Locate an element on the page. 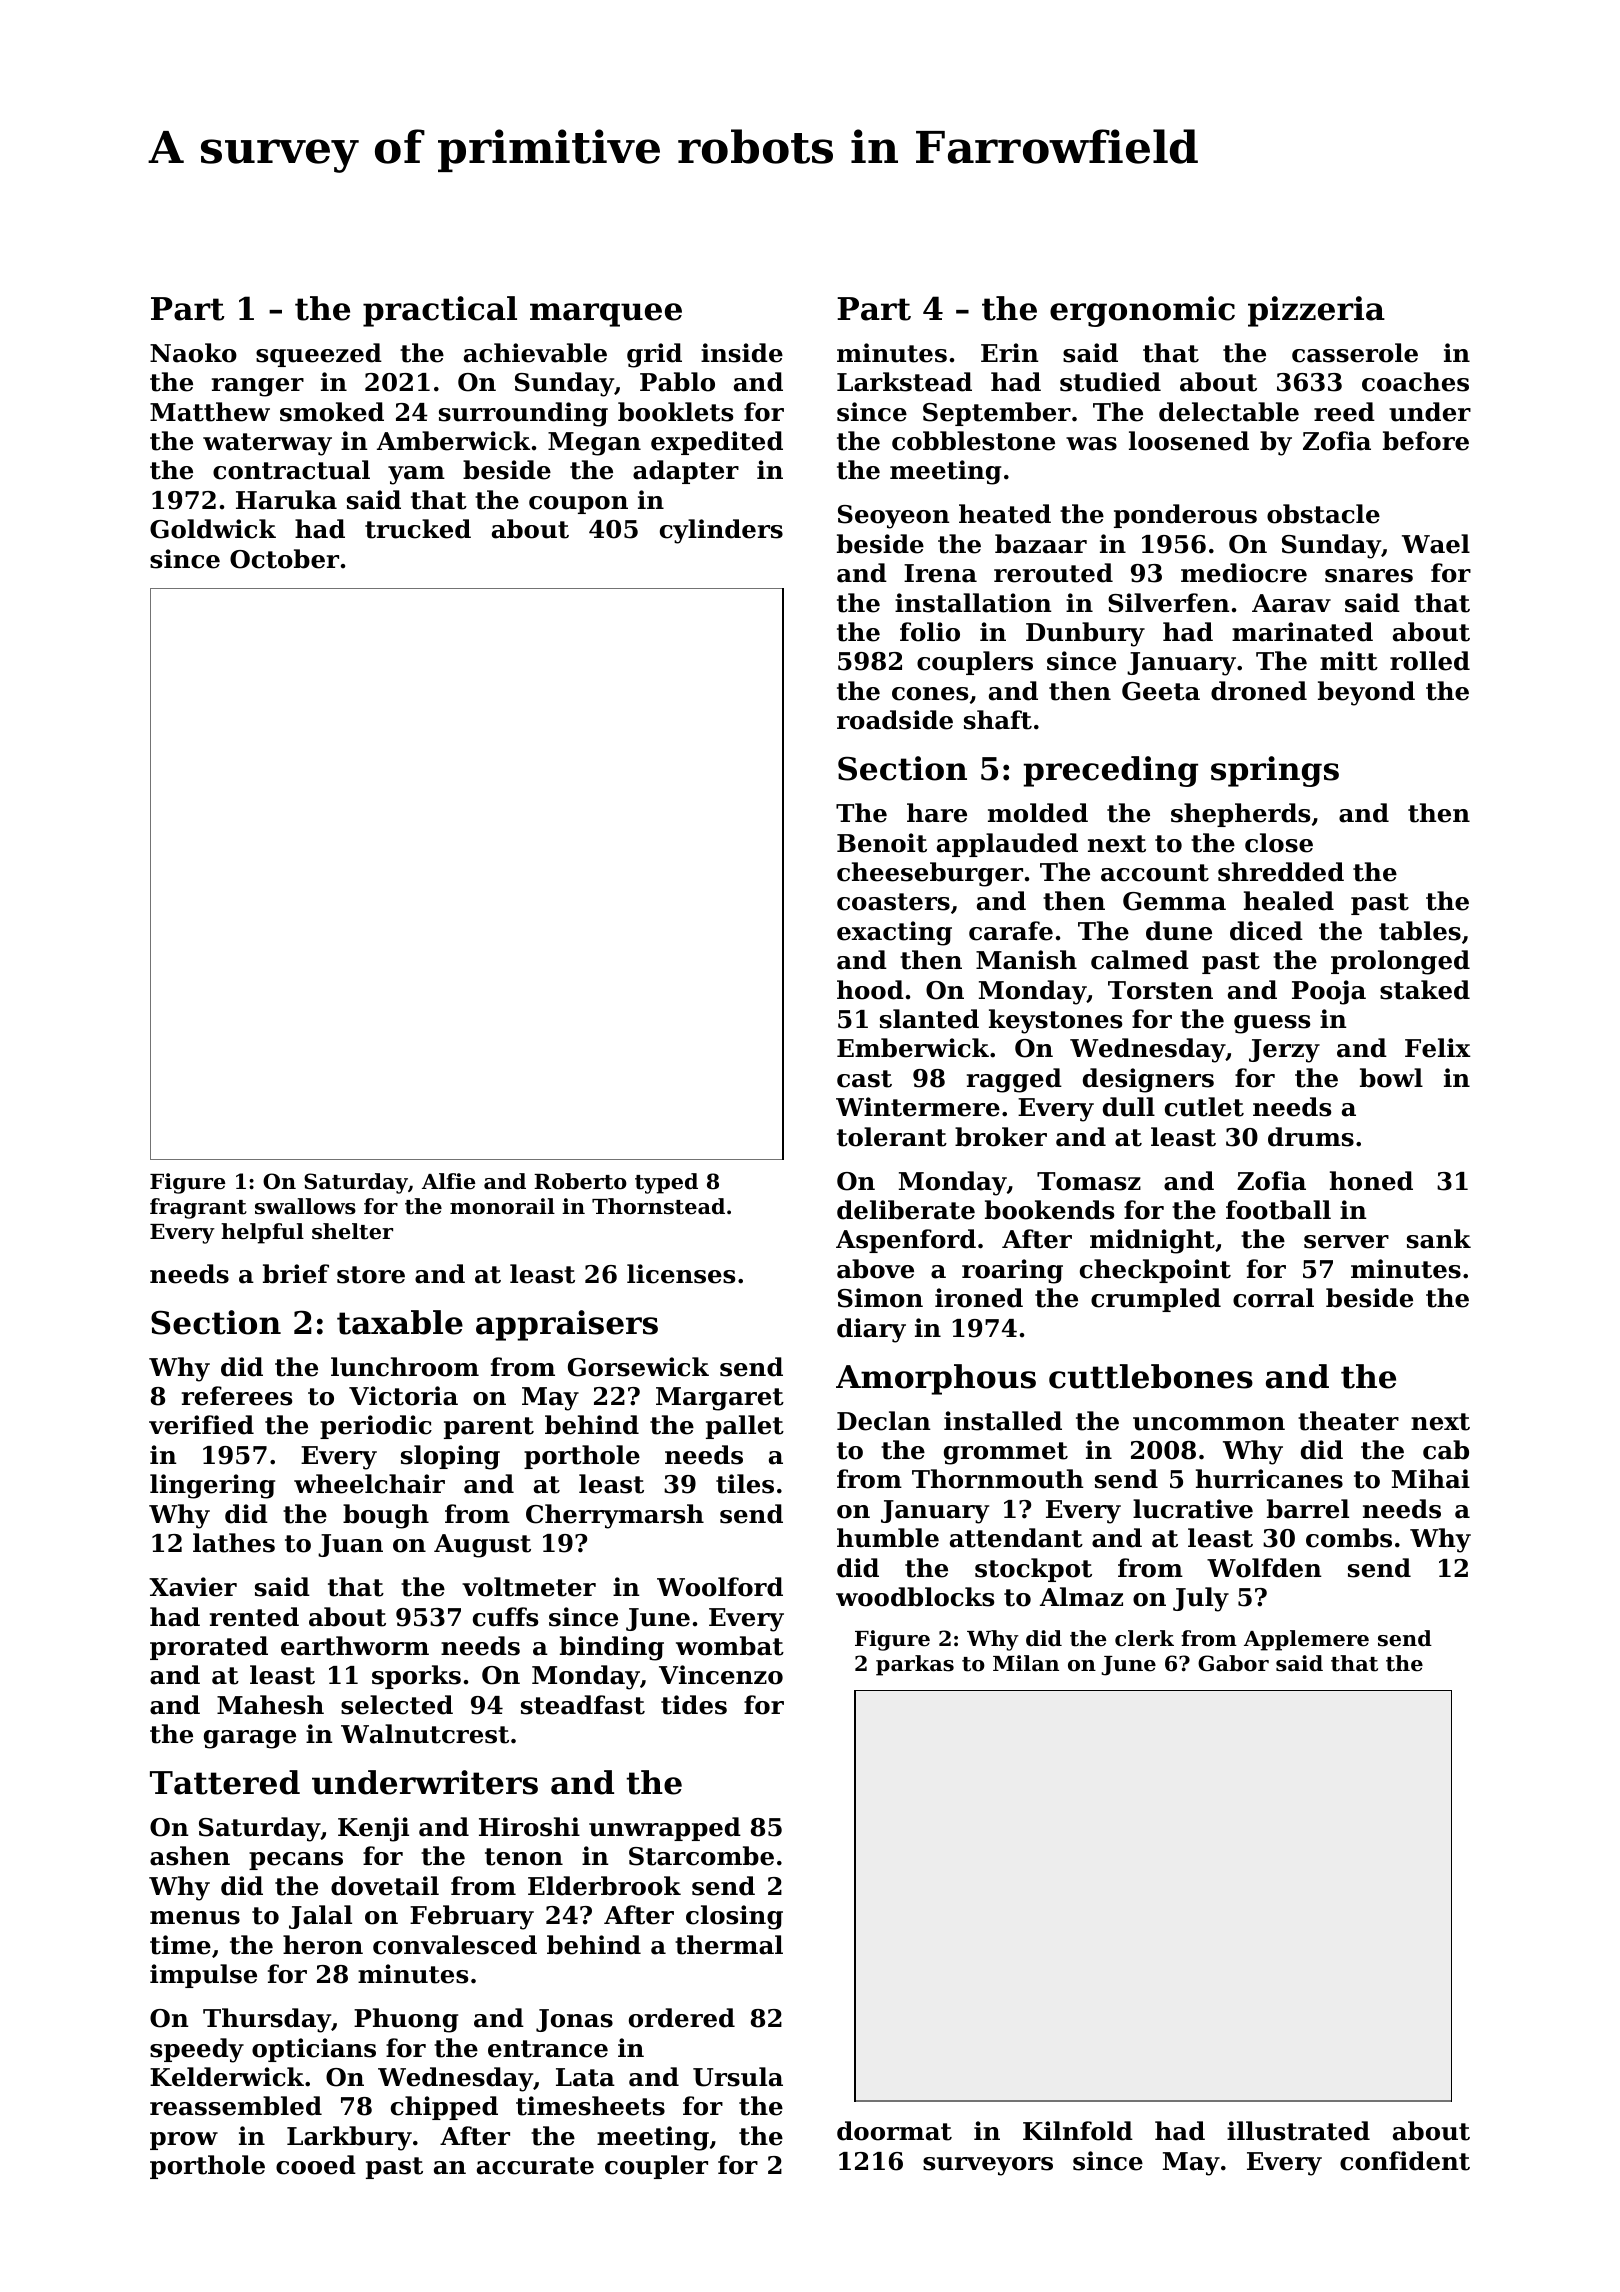 This image has width=1620, height=2292. Goldwick is located at coordinates (213, 529).
